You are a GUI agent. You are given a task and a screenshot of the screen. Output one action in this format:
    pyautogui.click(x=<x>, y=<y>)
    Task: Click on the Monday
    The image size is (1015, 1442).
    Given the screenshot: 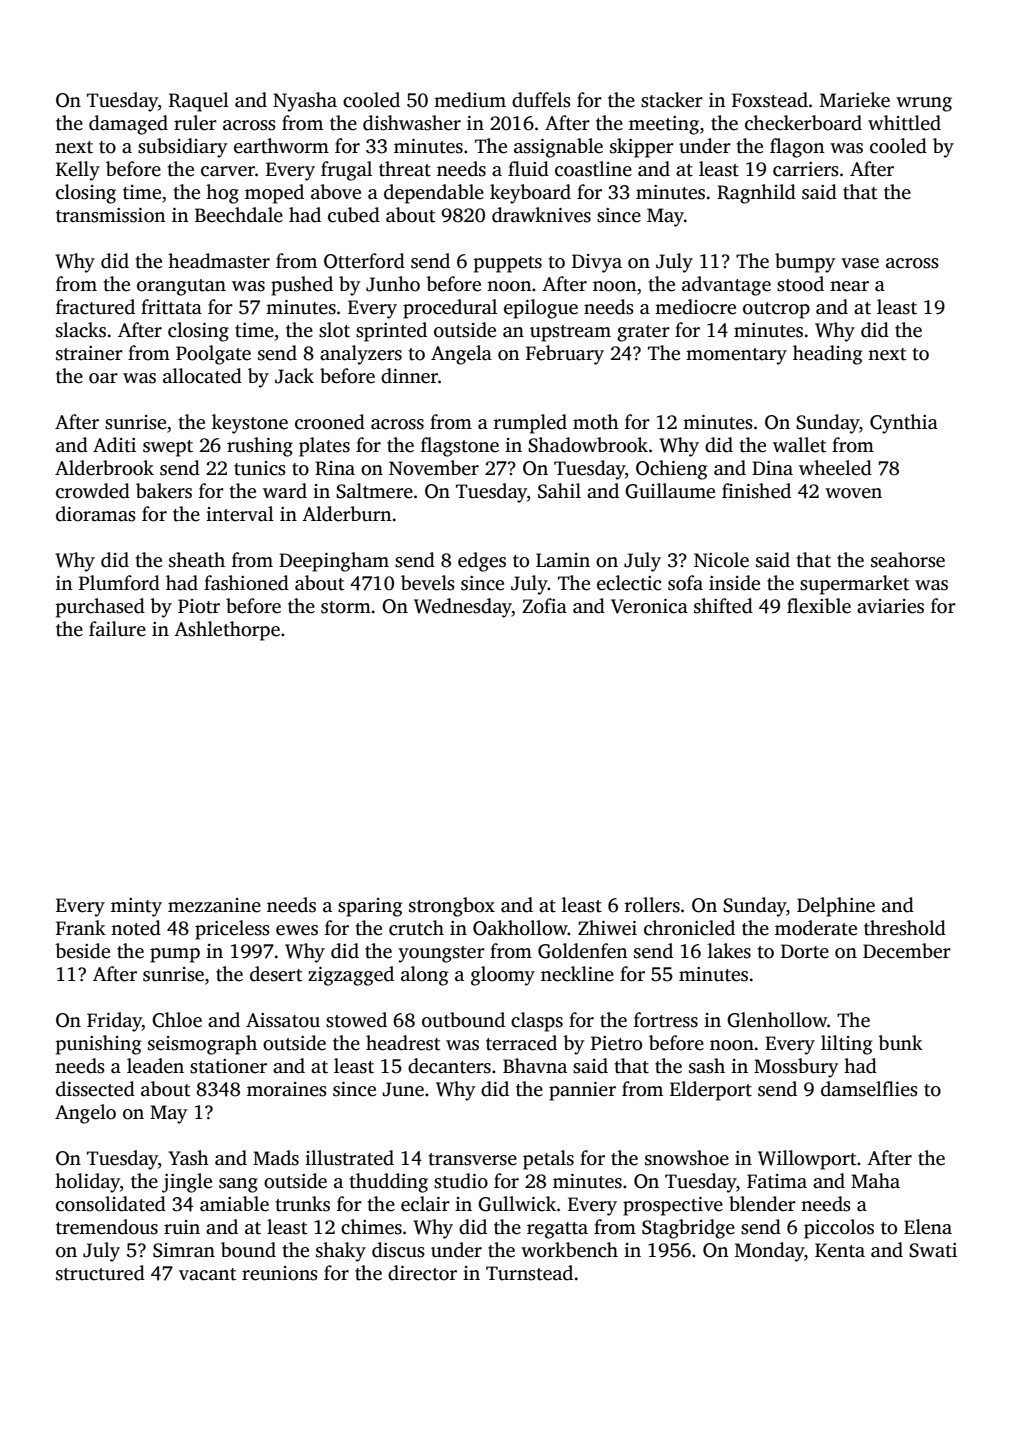 What is the action you would take?
    pyautogui.click(x=769, y=1252)
